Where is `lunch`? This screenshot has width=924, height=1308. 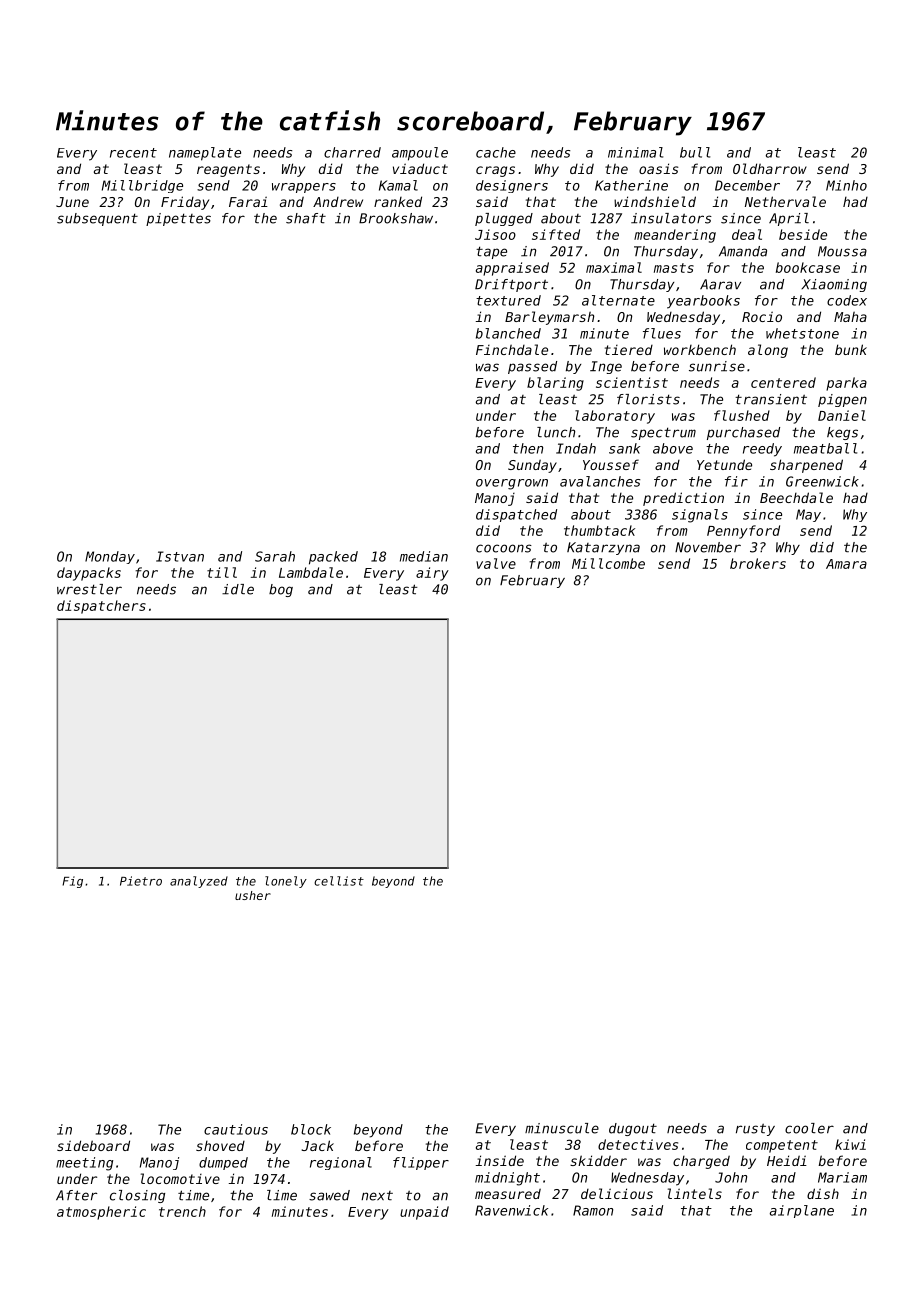 lunch is located at coordinates (556, 432).
